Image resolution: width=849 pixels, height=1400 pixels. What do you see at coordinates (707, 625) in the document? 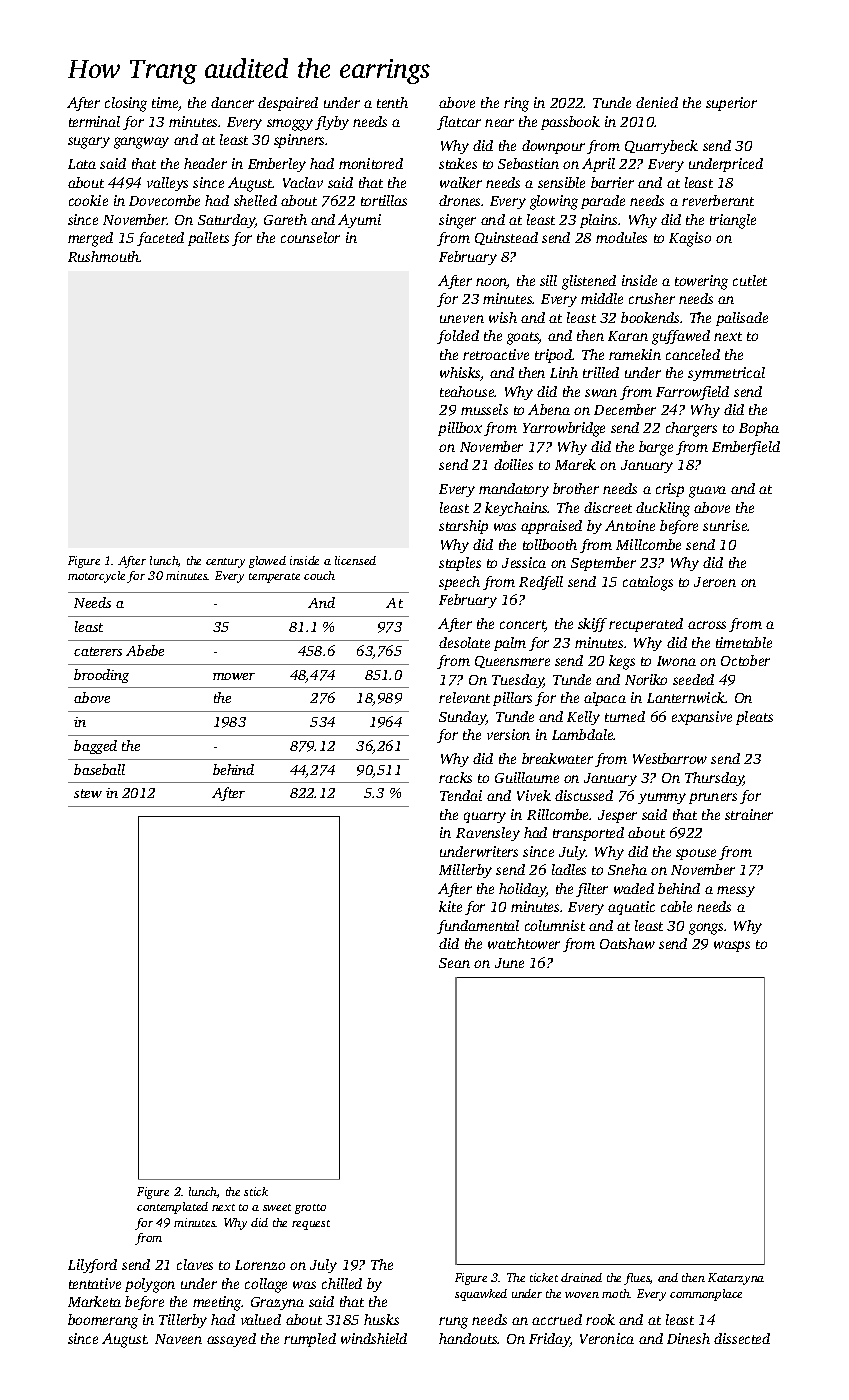
I see `across` at bounding box center [707, 625].
